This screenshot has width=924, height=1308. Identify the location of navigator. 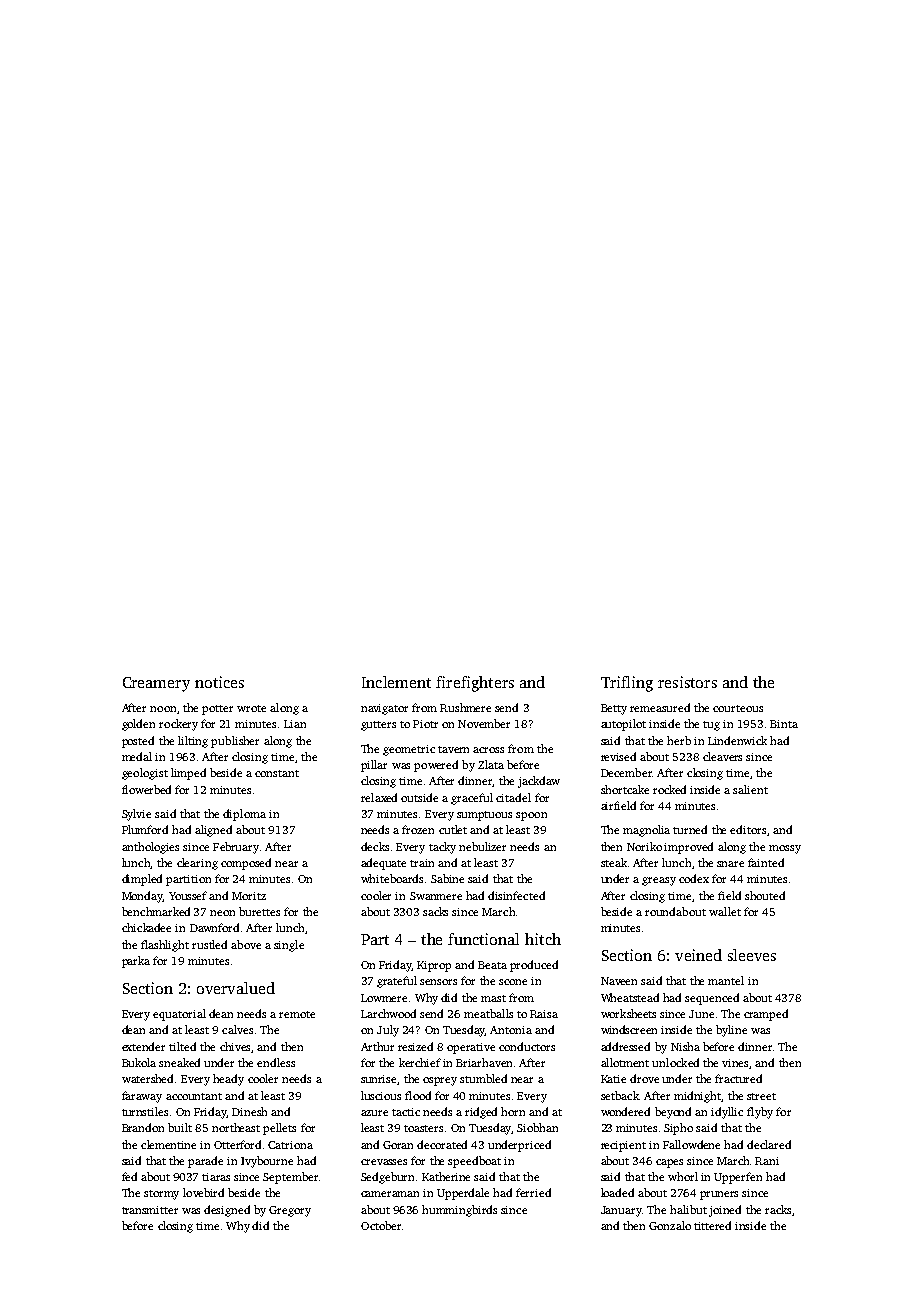
(384, 709).
